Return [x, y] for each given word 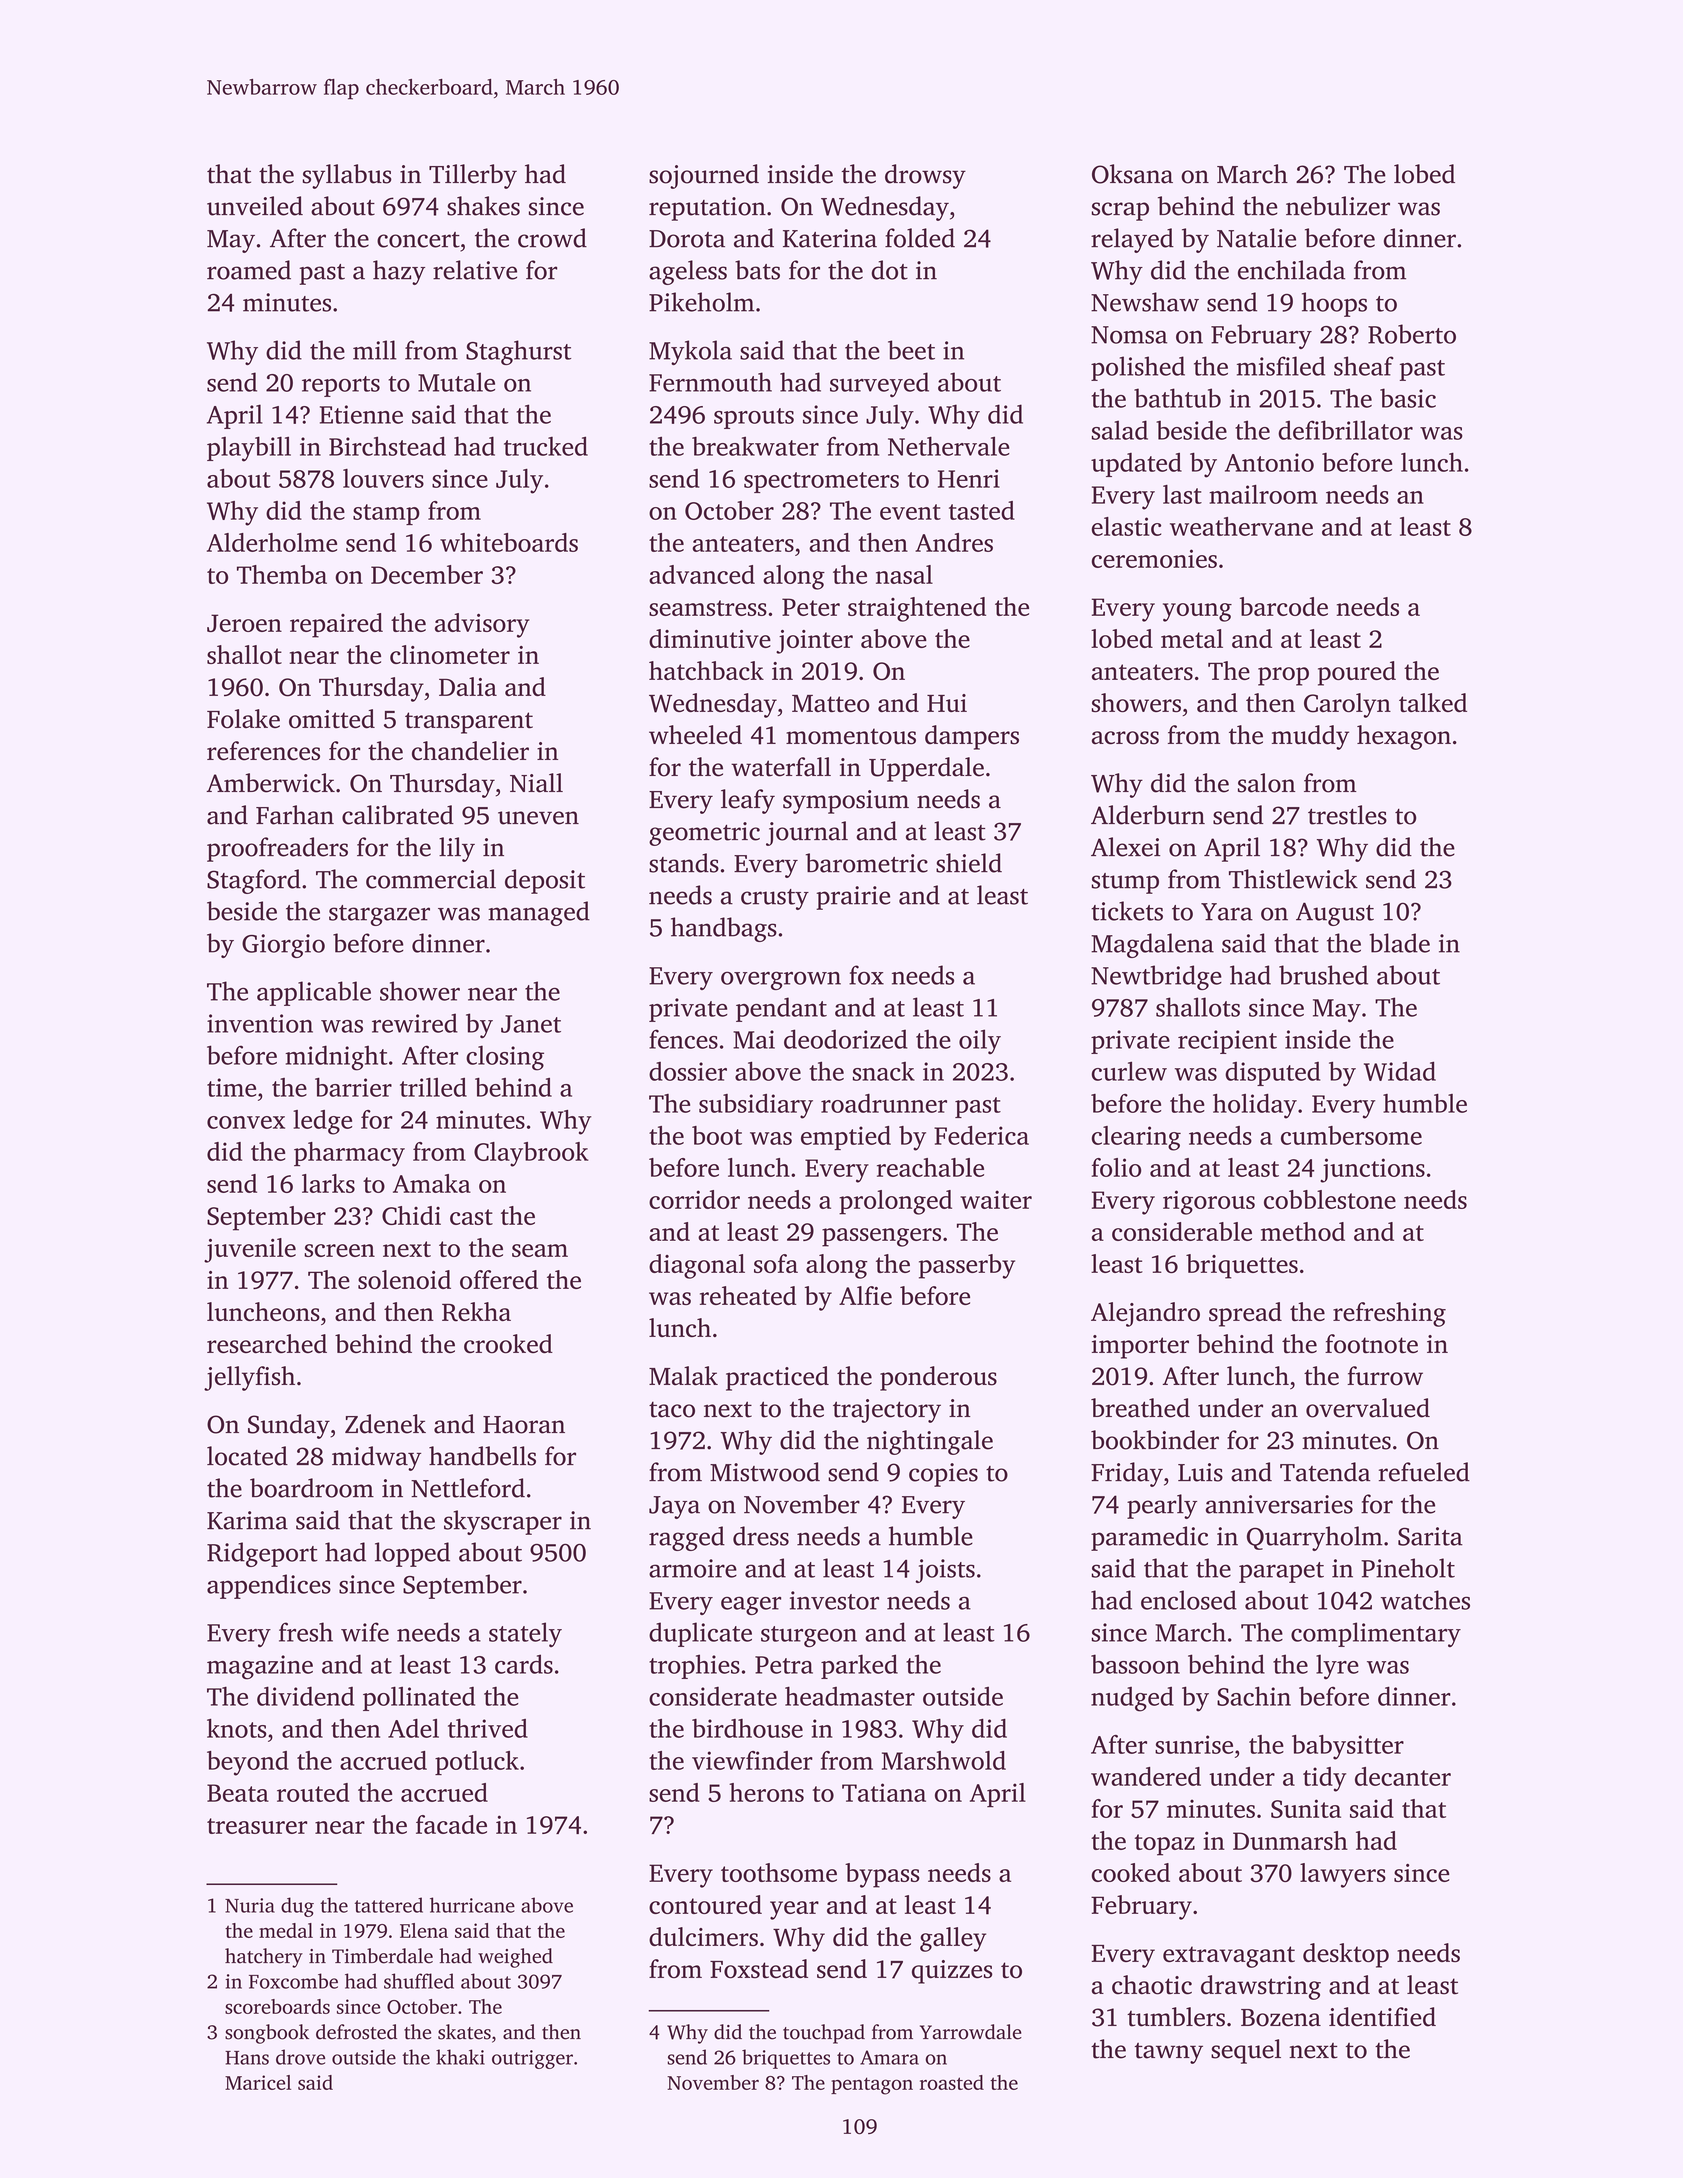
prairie [853, 898]
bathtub [1177, 398]
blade [1399, 943]
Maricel [258, 2082]
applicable [314, 993]
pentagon [872, 2086]
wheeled [695, 735]
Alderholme [272, 542]
